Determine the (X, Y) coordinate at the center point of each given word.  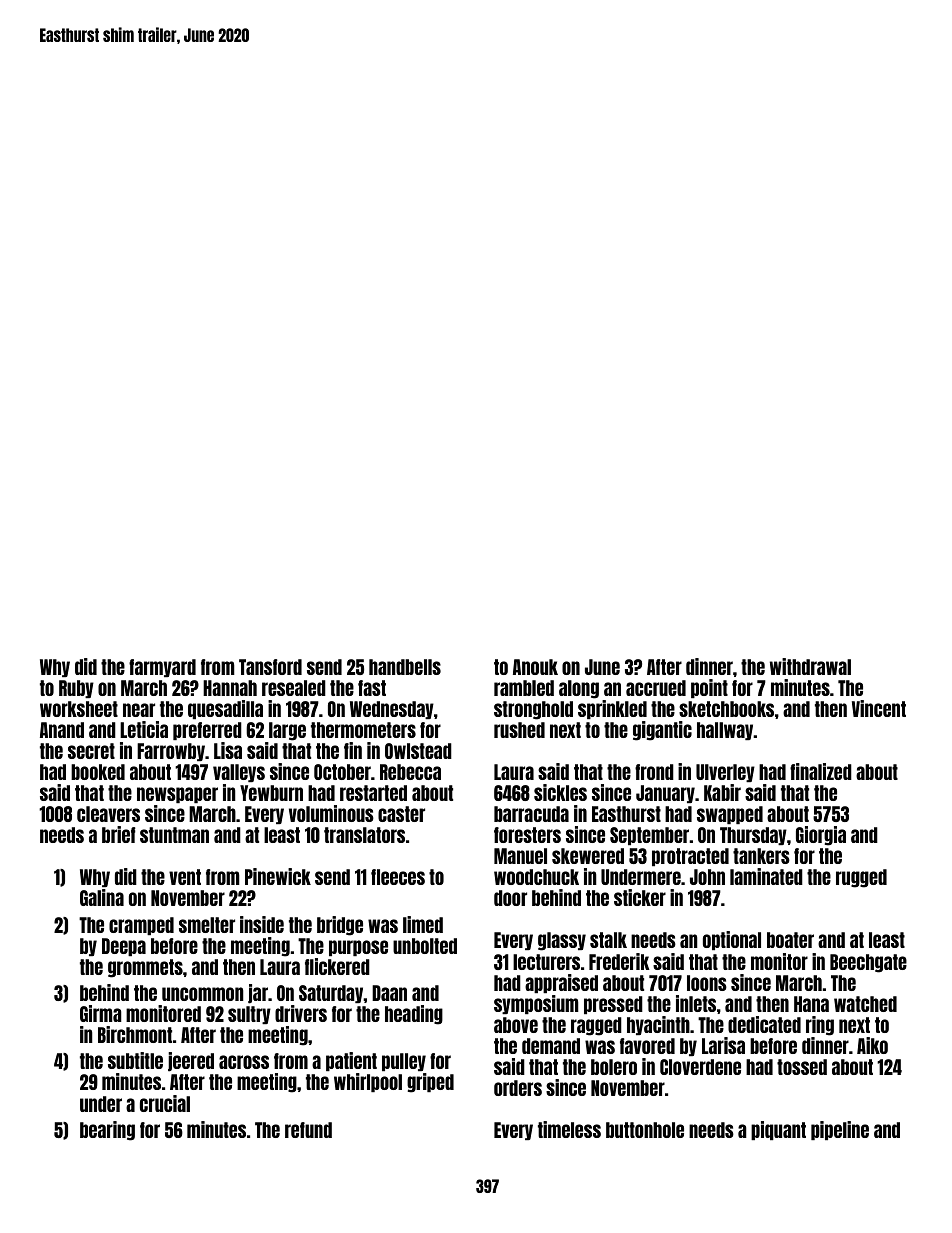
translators (364, 835)
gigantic (662, 731)
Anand (62, 730)
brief (119, 834)
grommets (145, 968)
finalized (821, 771)
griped (430, 1083)
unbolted (425, 946)
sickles (560, 792)
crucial (165, 1103)
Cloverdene (700, 1067)
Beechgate (868, 963)
